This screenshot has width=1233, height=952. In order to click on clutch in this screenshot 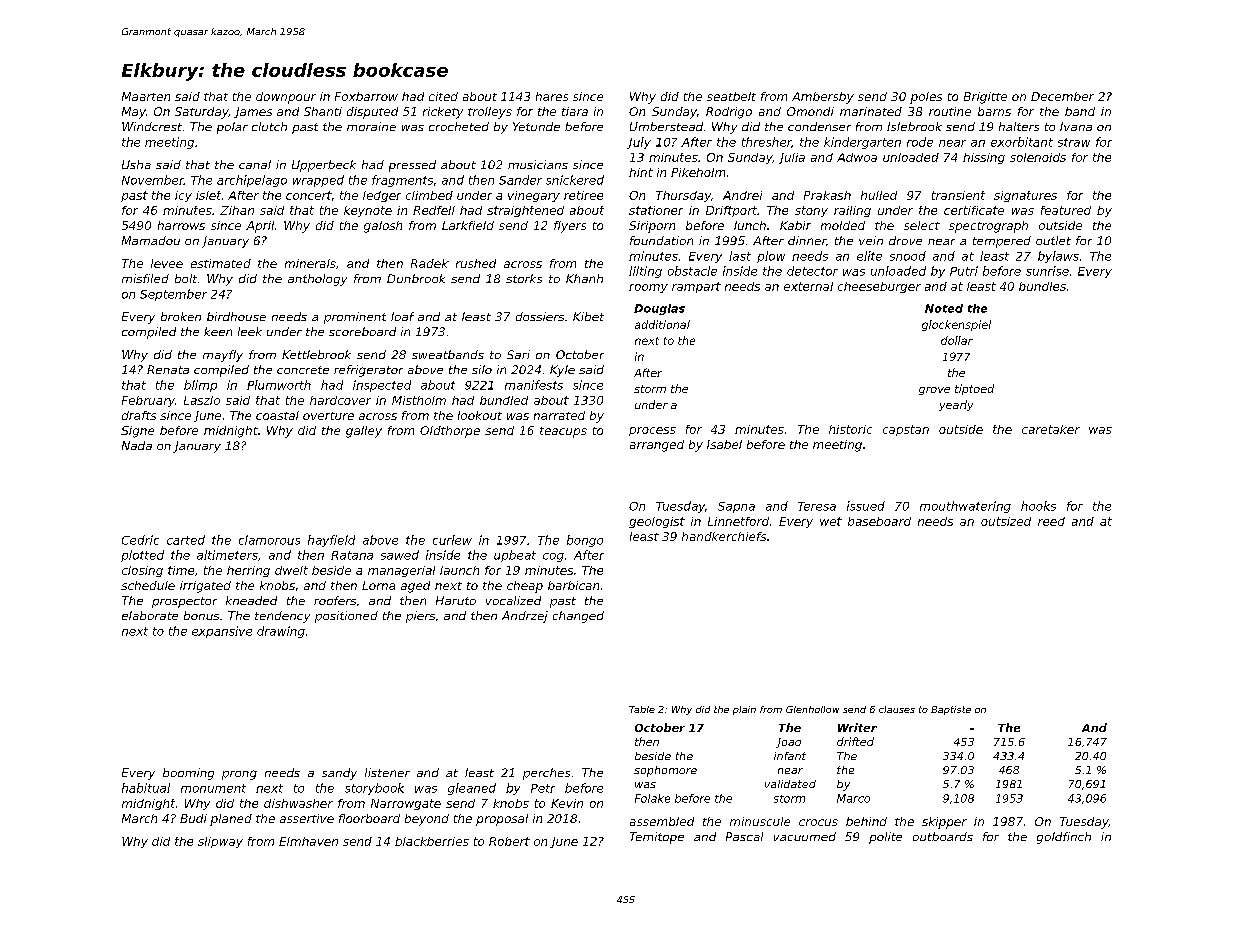, I will do `click(269, 126)`.
